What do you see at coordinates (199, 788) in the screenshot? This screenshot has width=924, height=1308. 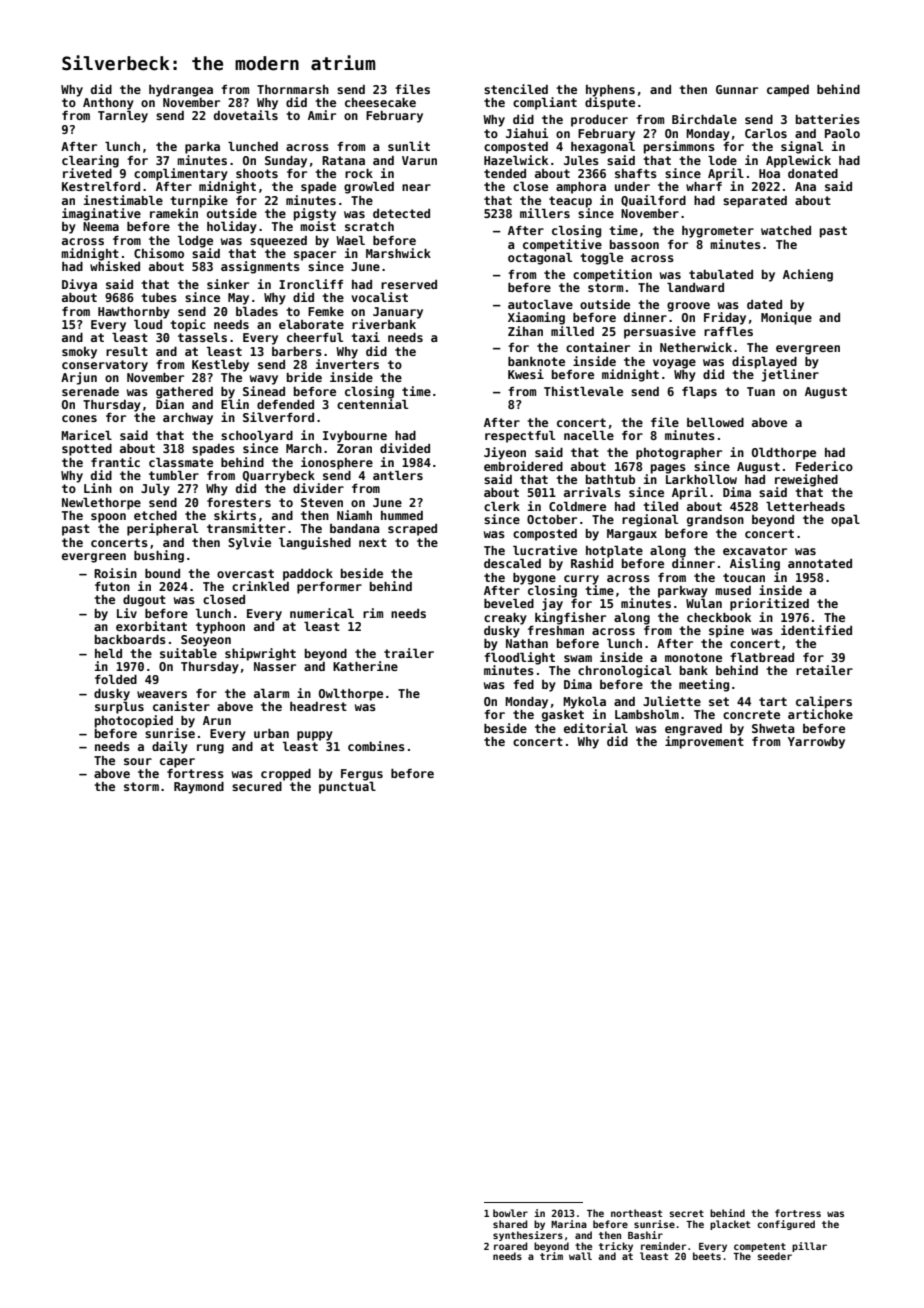 I see `Raymond` at bounding box center [199, 788].
